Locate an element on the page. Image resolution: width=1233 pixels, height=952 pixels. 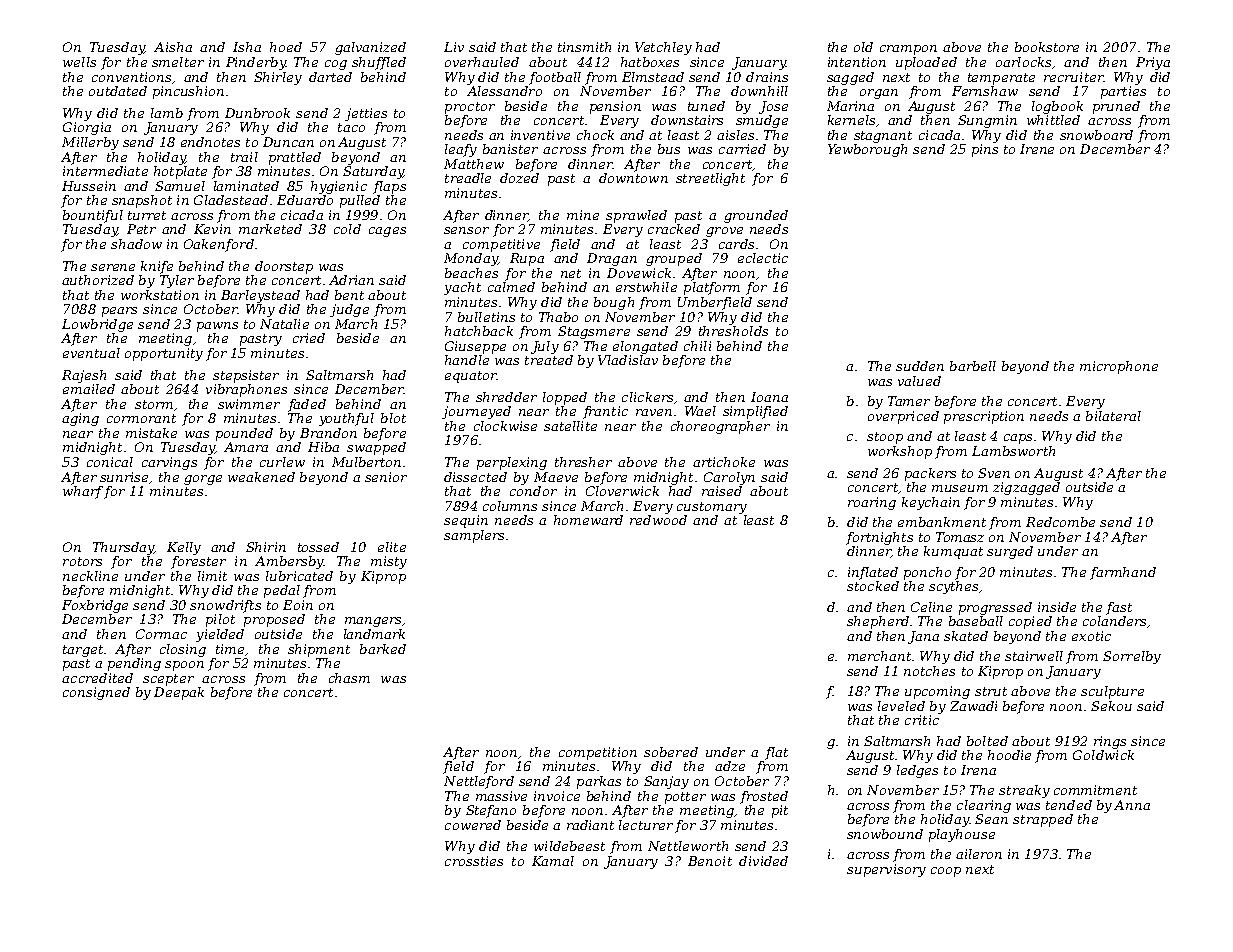
Liv is located at coordinates (454, 47).
